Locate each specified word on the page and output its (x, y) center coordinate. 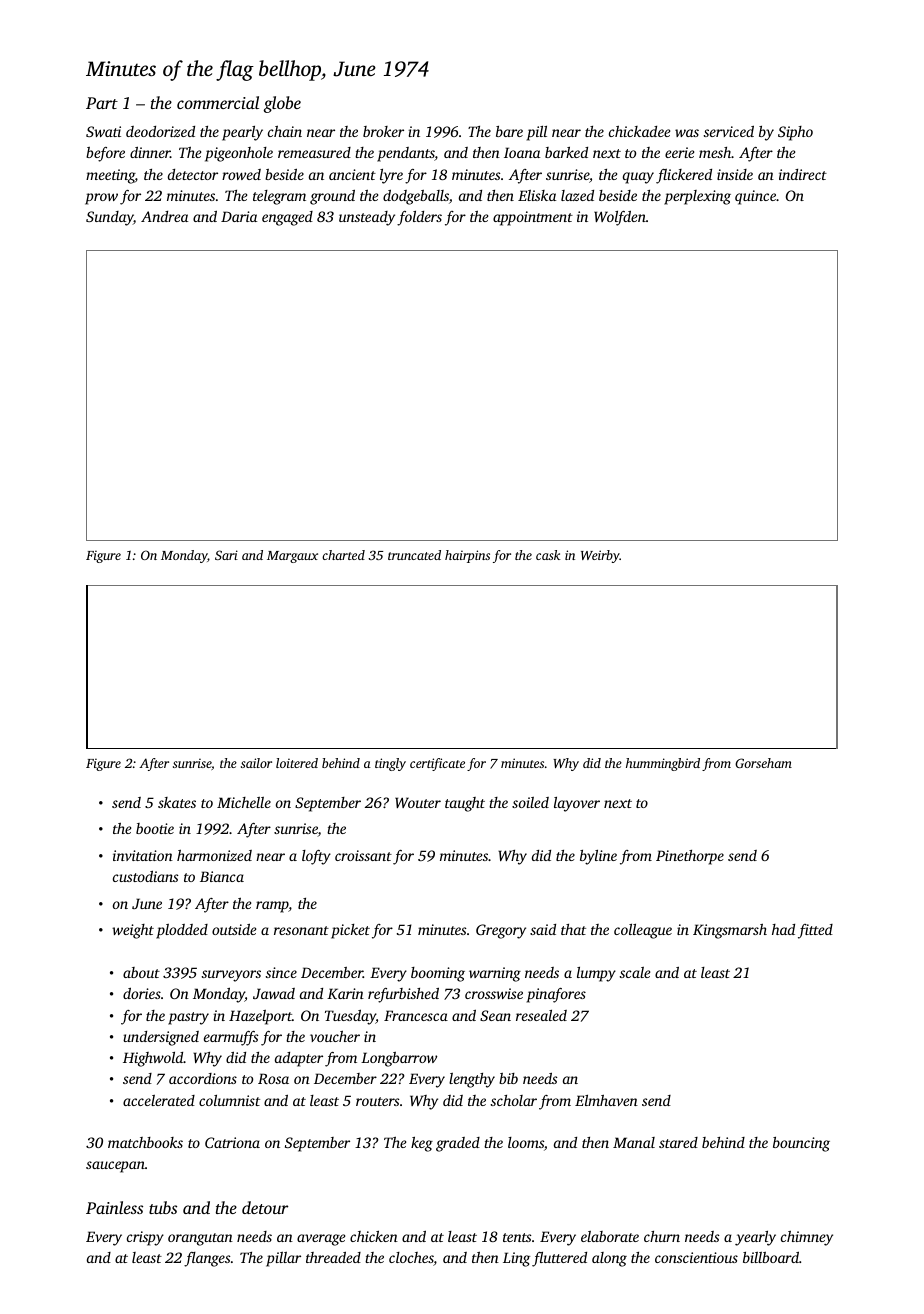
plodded (182, 931)
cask (548, 555)
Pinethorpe (690, 857)
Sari (226, 555)
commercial (218, 102)
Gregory (501, 931)
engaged (287, 218)
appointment (533, 218)
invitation (143, 855)
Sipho (795, 133)
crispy (145, 1238)
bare (509, 131)
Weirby (600, 556)
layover (577, 804)
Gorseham (763, 763)
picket (350, 931)
